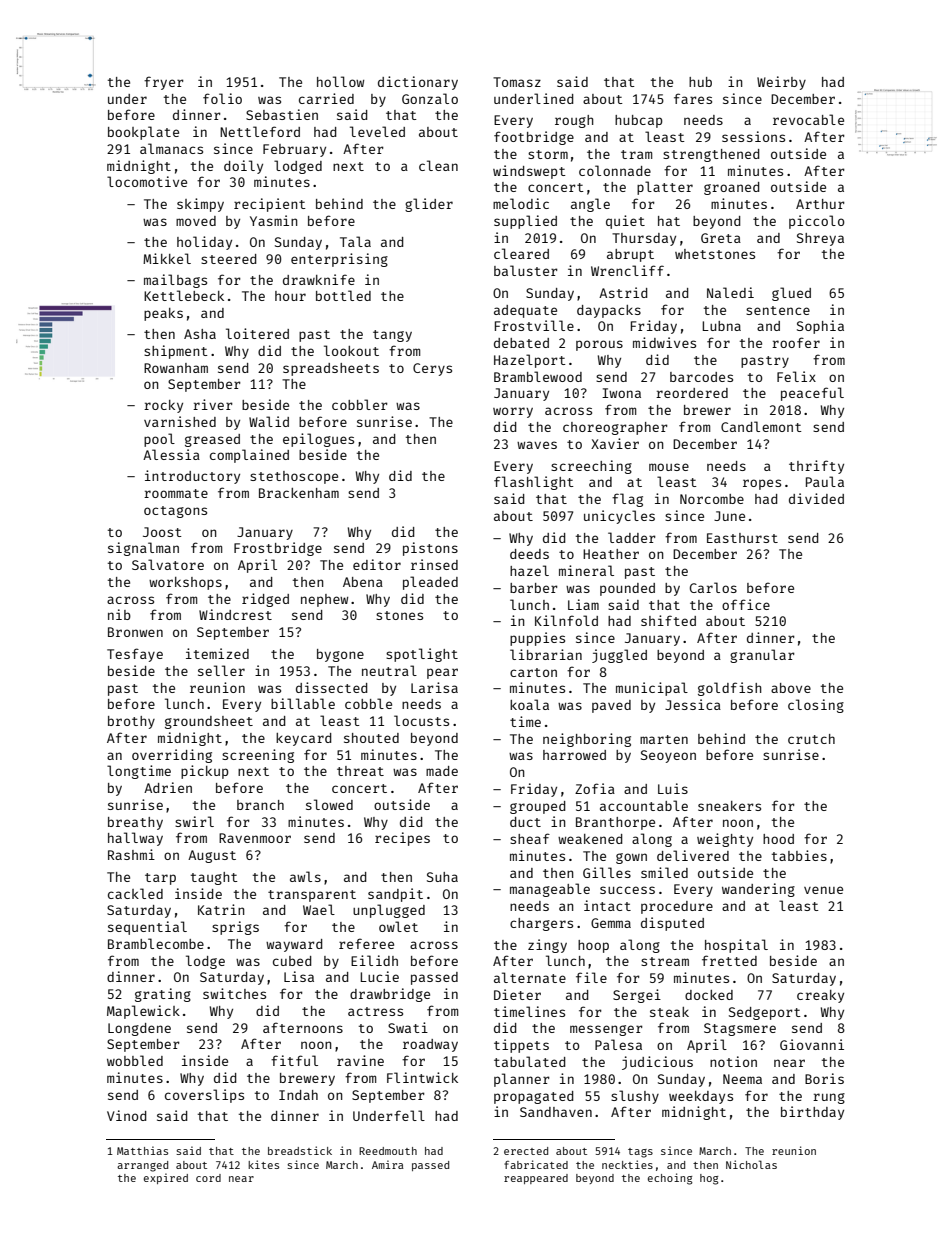 The width and height of the page is (952, 1233). I want to click on Indah, so click(298, 1095).
